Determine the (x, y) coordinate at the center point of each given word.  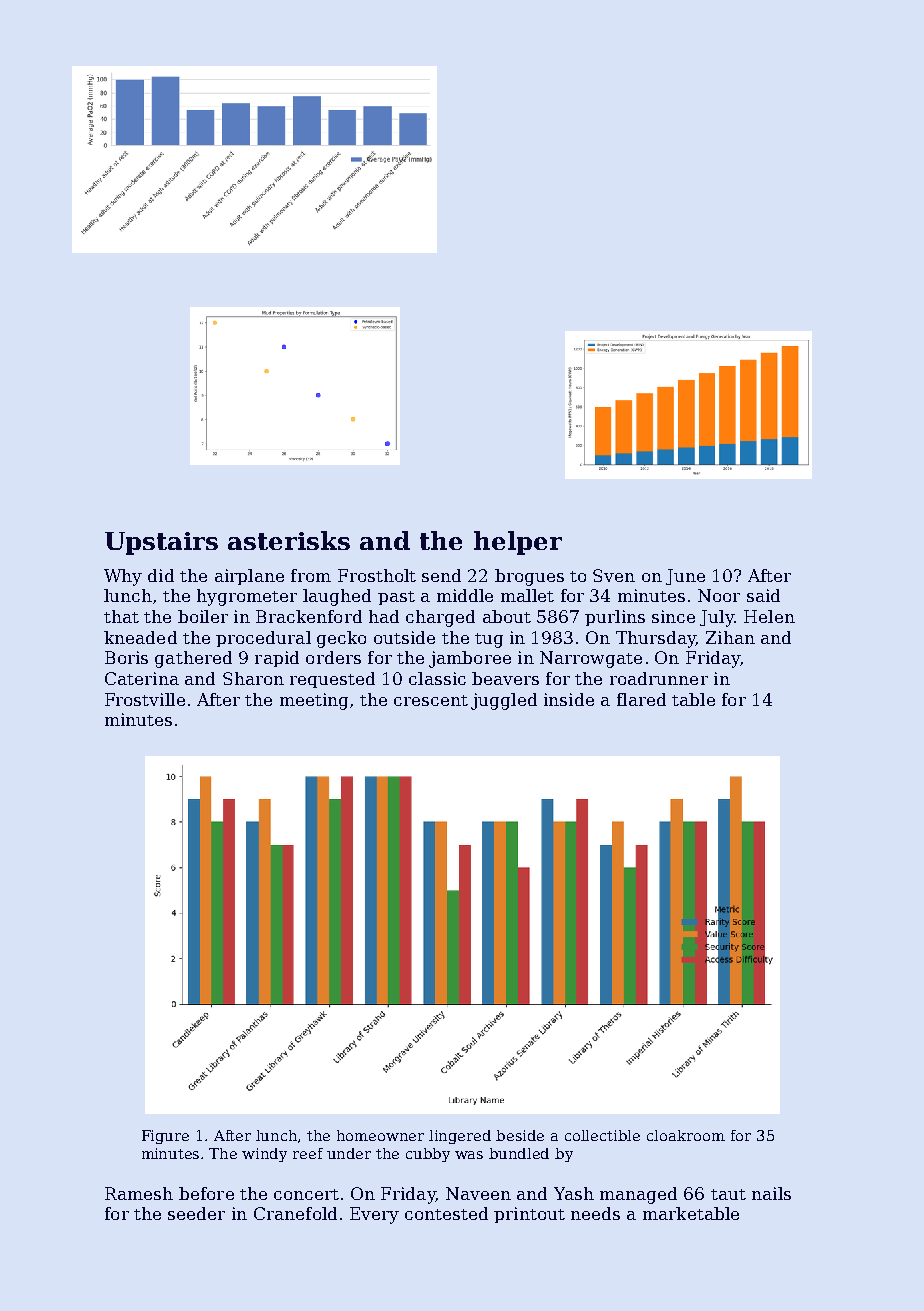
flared (641, 699)
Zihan (730, 637)
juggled (504, 701)
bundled (519, 1153)
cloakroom (686, 1135)
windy (264, 1155)
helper (518, 543)
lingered (460, 1137)
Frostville (145, 699)
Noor (719, 595)
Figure (165, 1137)
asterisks (289, 540)
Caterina (142, 678)
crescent (431, 700)
